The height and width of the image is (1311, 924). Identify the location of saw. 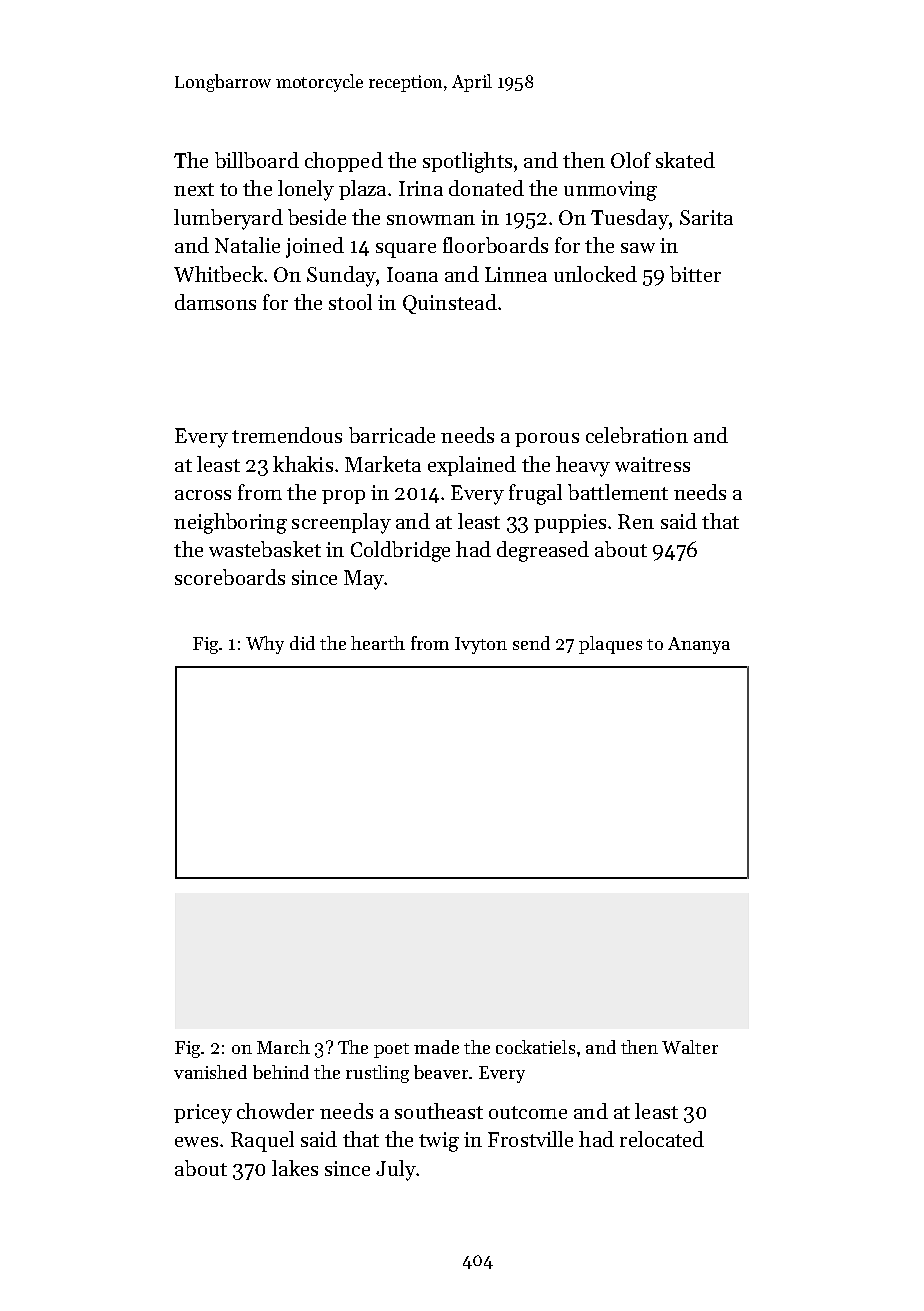
(638, 248).
